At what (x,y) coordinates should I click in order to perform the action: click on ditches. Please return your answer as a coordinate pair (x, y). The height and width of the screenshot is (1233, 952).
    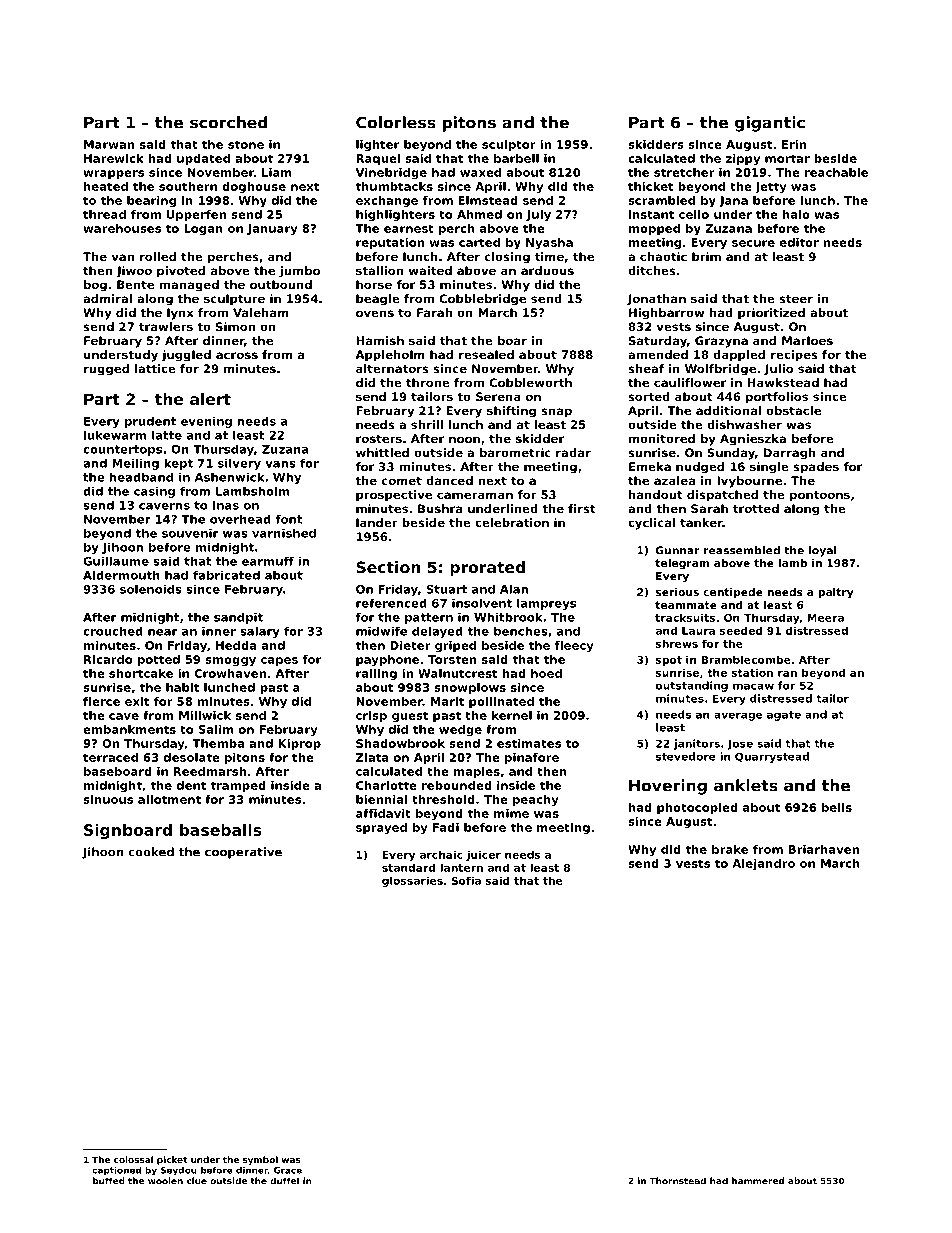
    Looking at the image, I should click on (652, 270).
